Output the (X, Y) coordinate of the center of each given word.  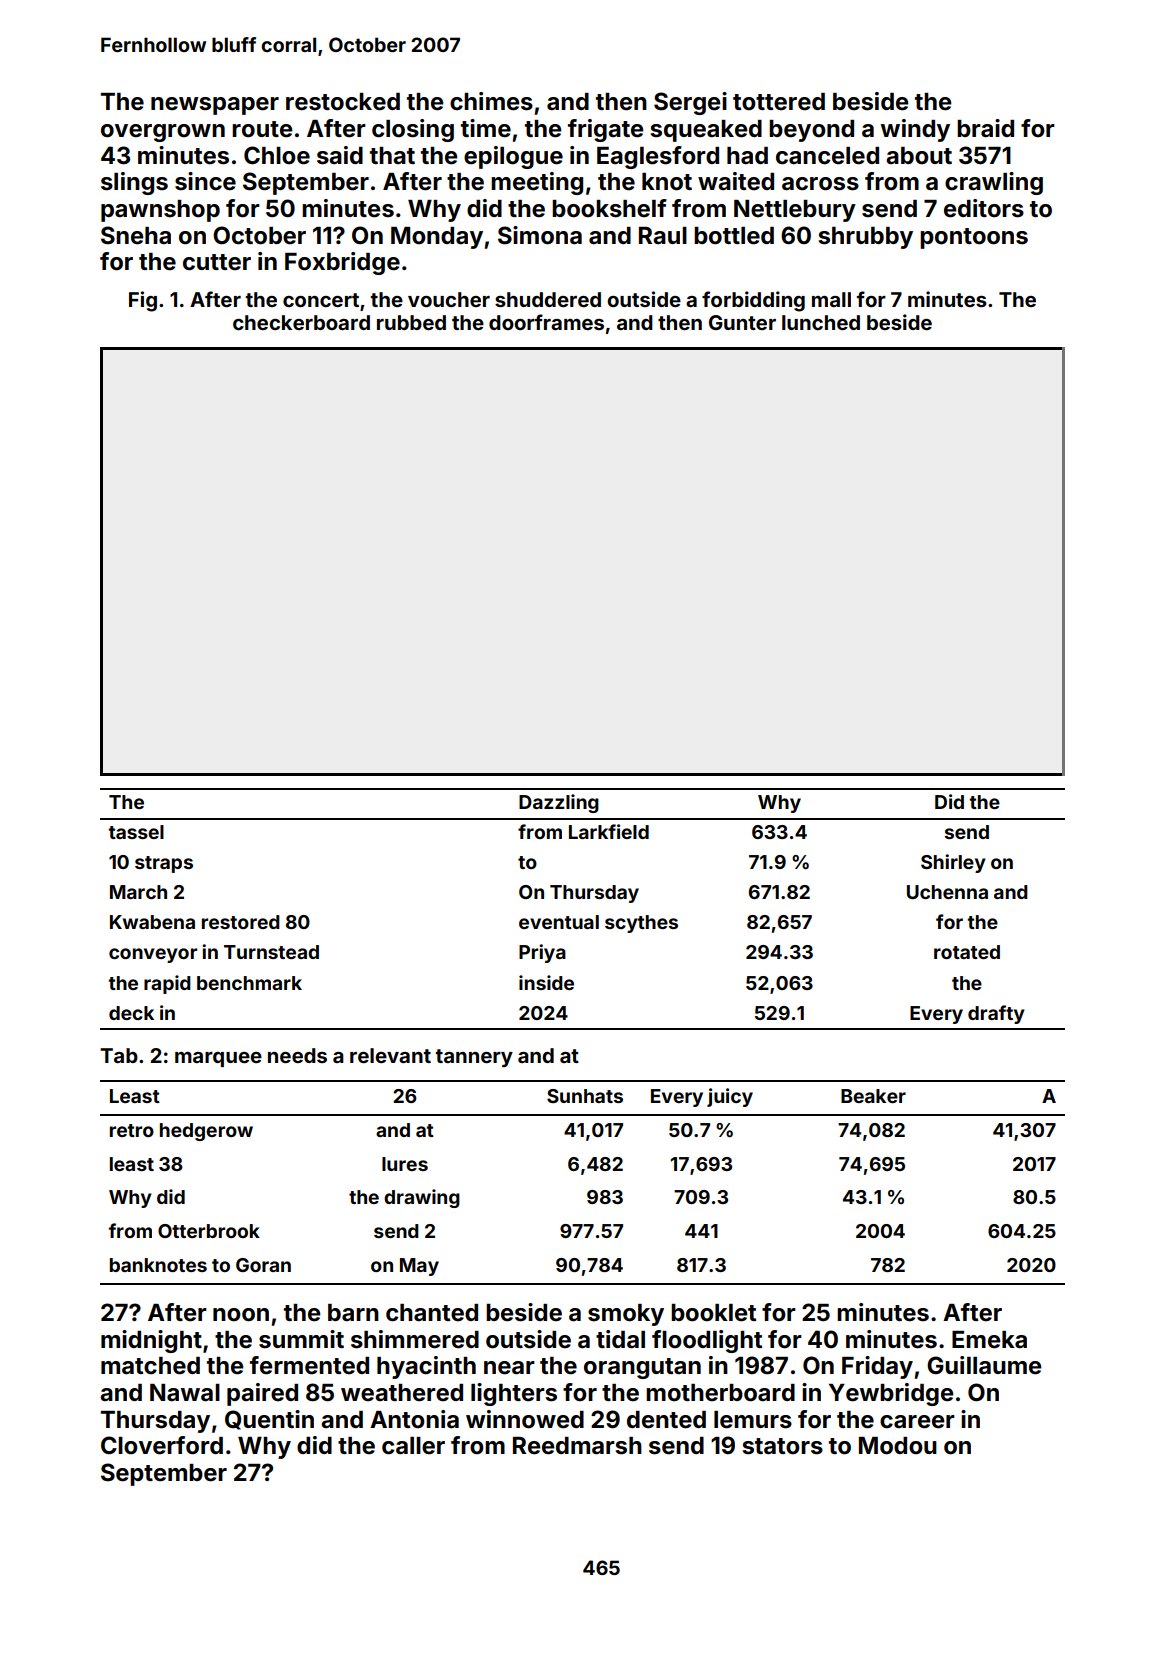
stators (783, 1446)
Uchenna (947, 892)
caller (413, 1446)
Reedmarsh (577, 1446)
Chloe (277, 155)
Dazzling (559, 803)
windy (915, 130)
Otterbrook (209, 1231)
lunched (821, 322)
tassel (136, 832)
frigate (606, 130)
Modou (898, 1446)
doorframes (546, 322)
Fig (143, 301)
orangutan (642, 1368)
